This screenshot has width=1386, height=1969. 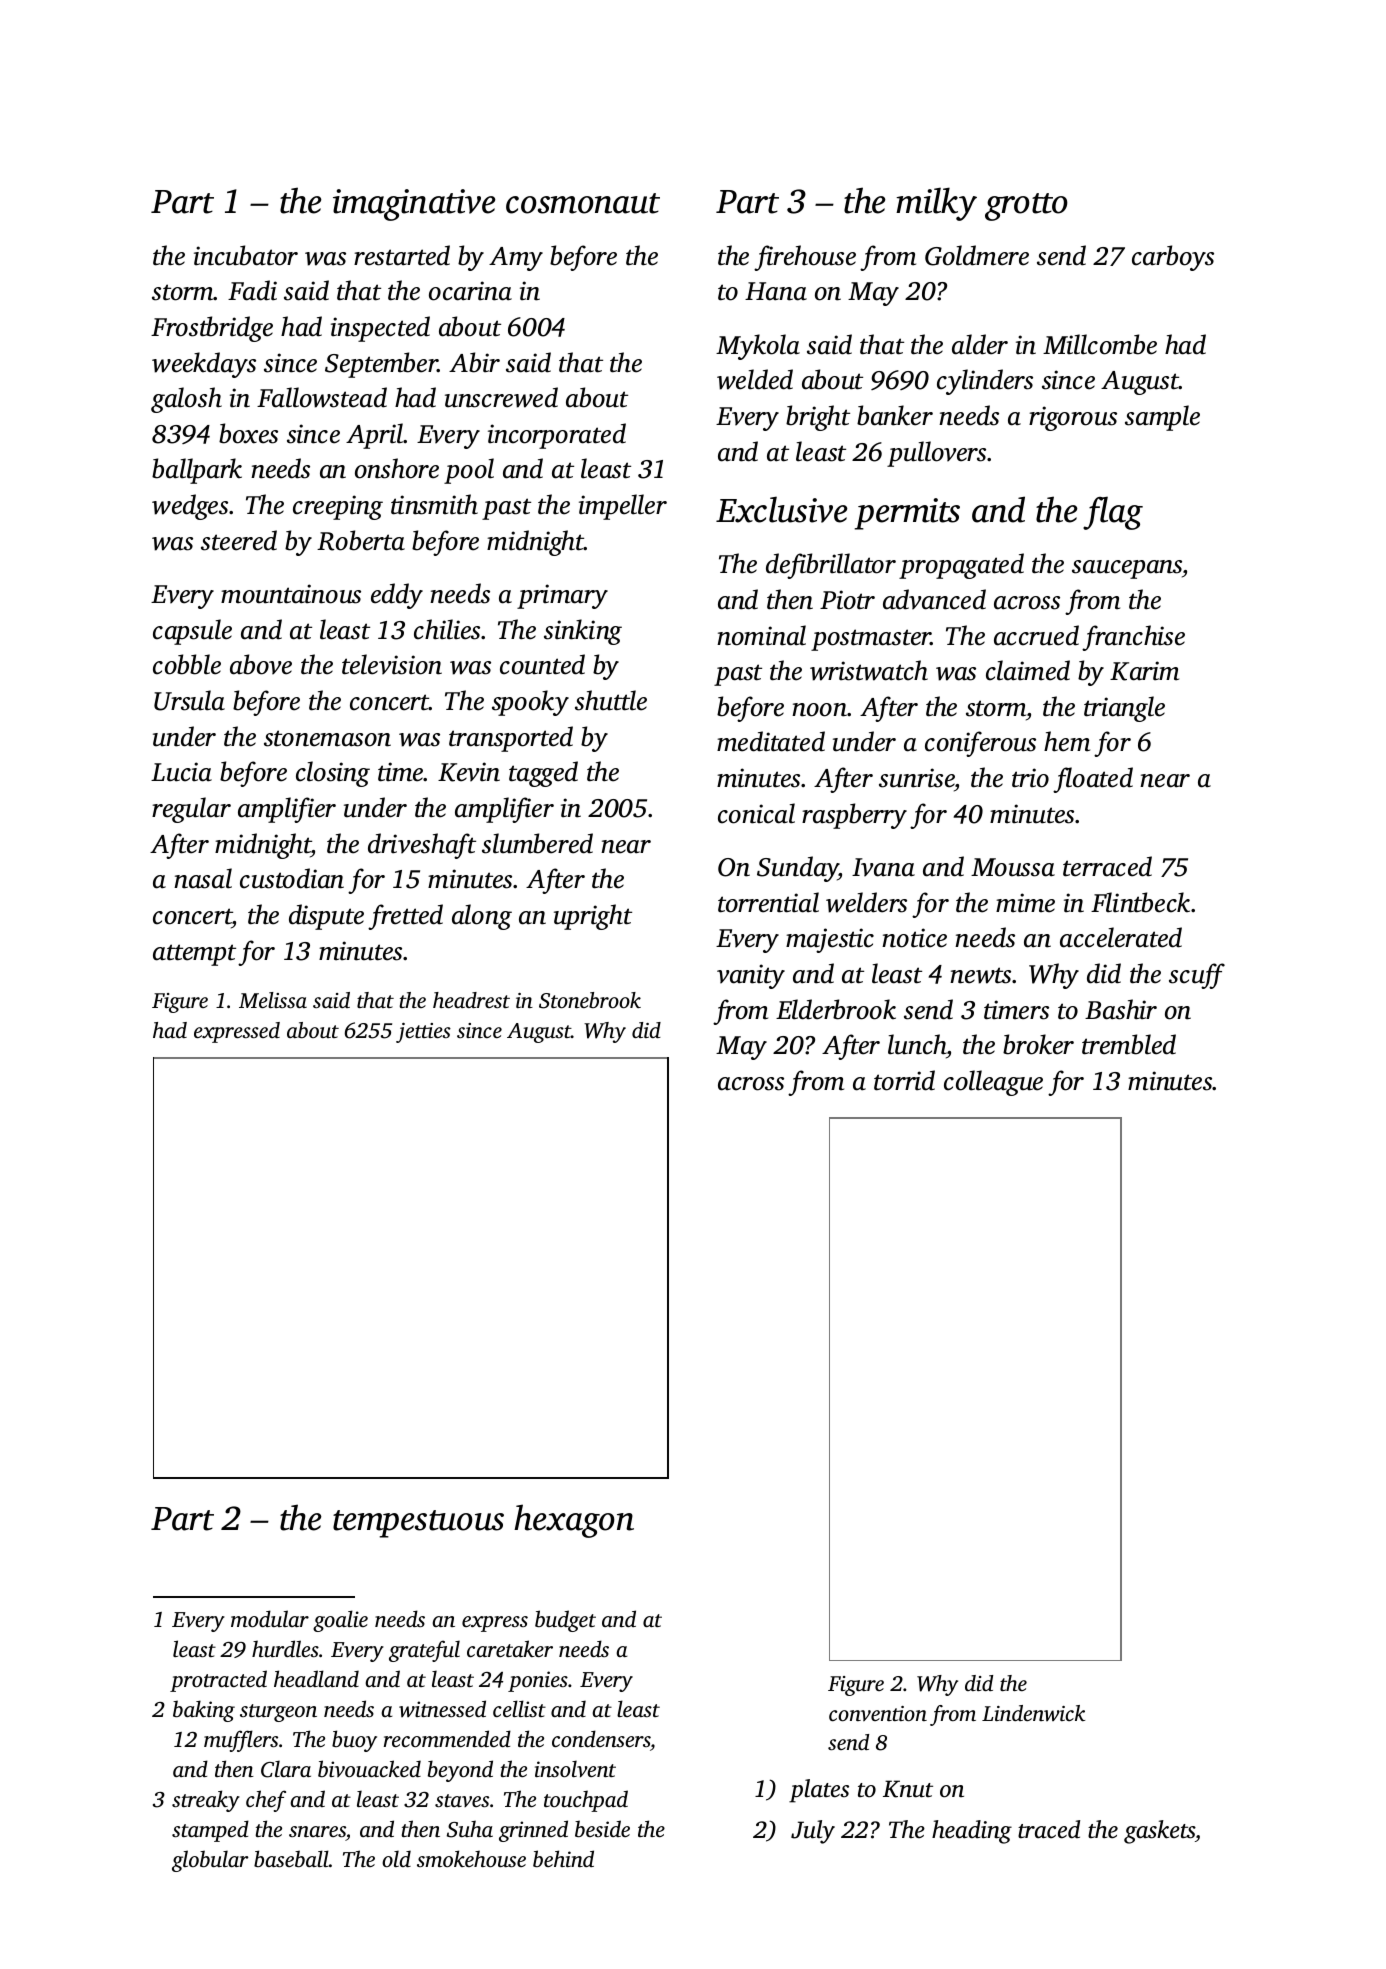 What do you see at coordinates (354, 1741) in the screenshot?
I see `buoy` at bounding box center [354, 1741].
